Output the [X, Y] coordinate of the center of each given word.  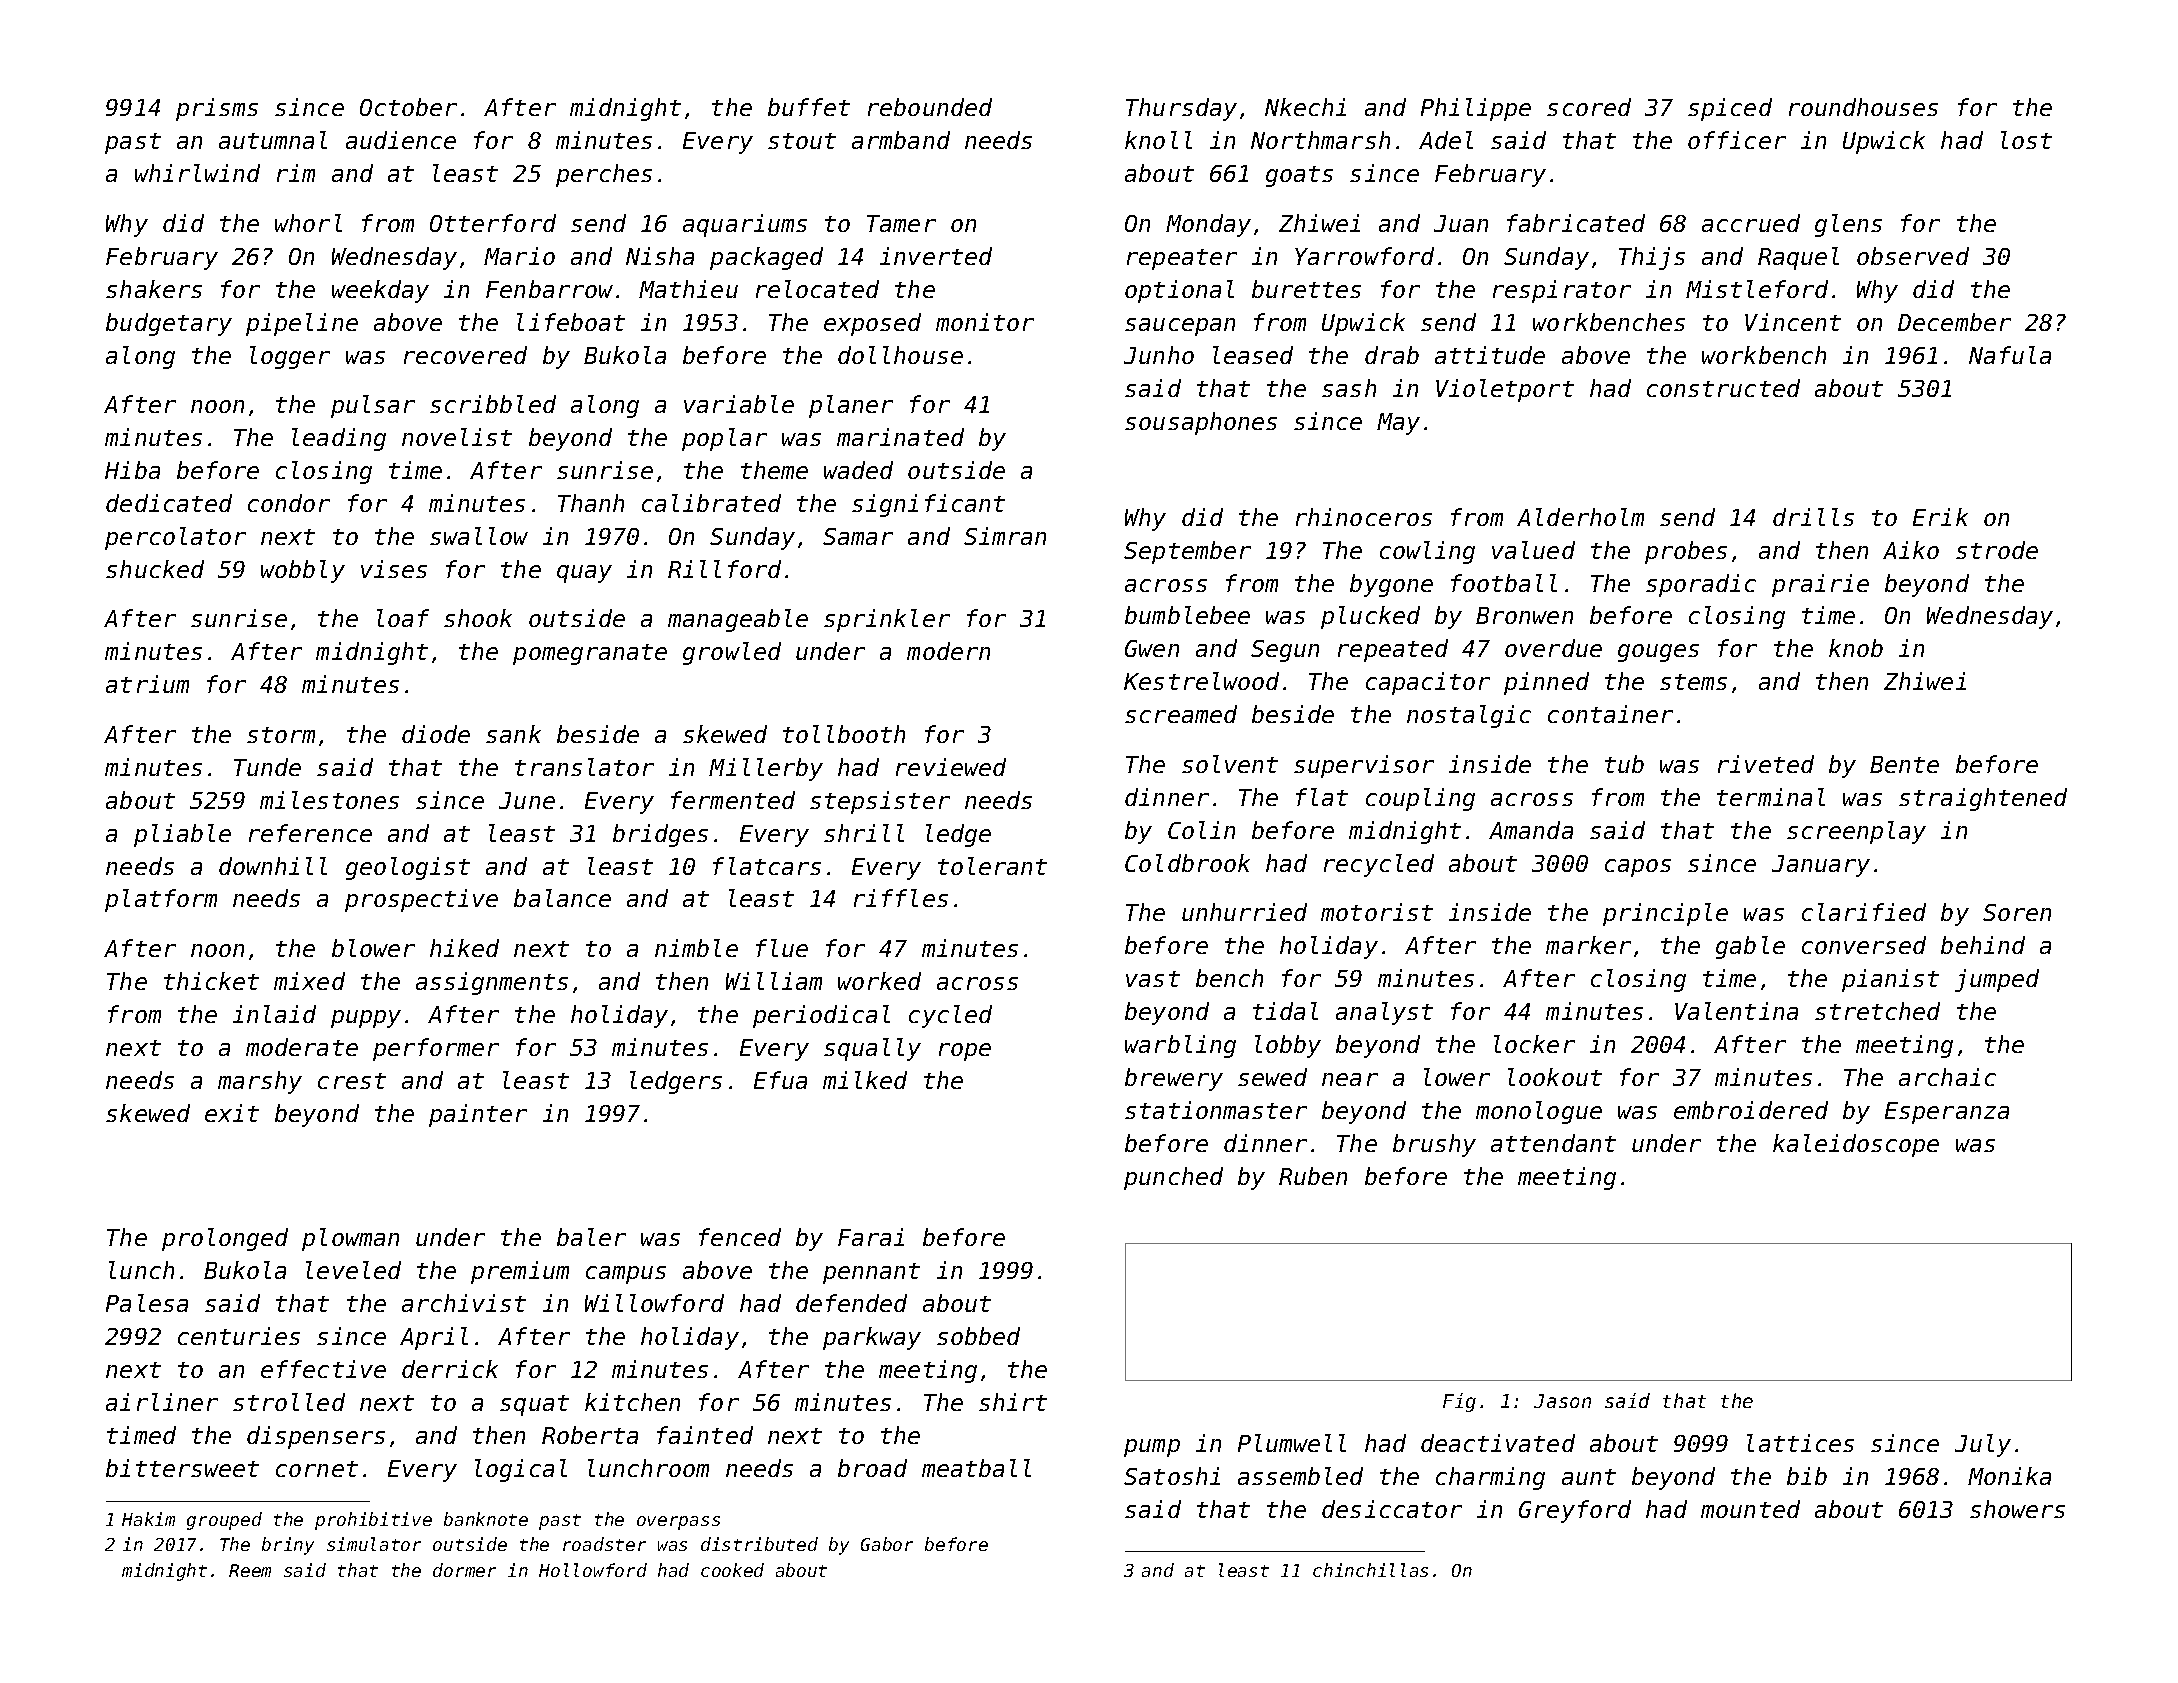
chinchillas [1370, 1570]
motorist [1377, 912]
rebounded [930, 107]
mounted [1750, 1509]
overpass [678, 1523]
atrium [147, 684]
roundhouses [1863, 107]
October [408, 107]
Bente [1904, 764]
